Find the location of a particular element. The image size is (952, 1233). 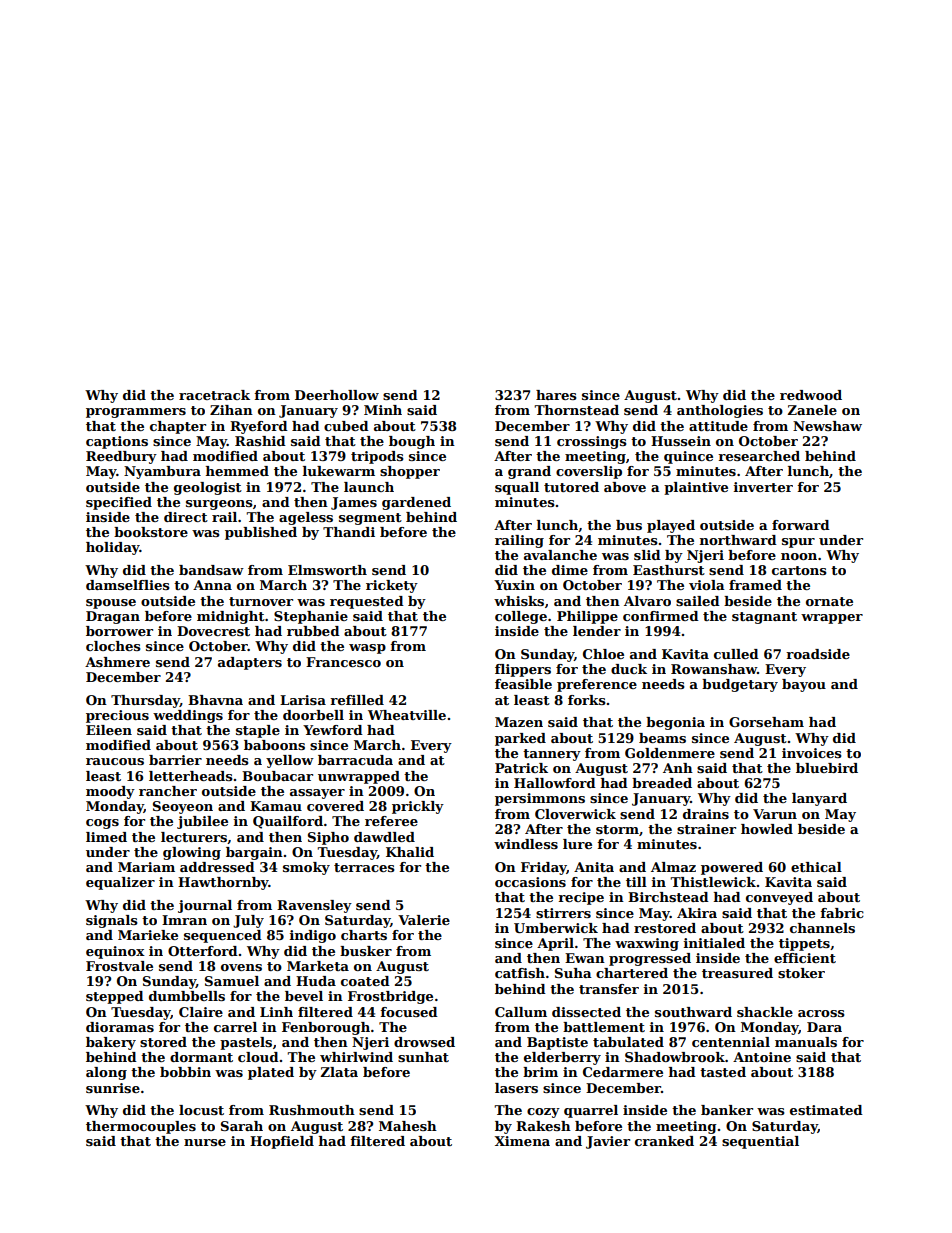

equalizer is located at coordinates (120, 883).
